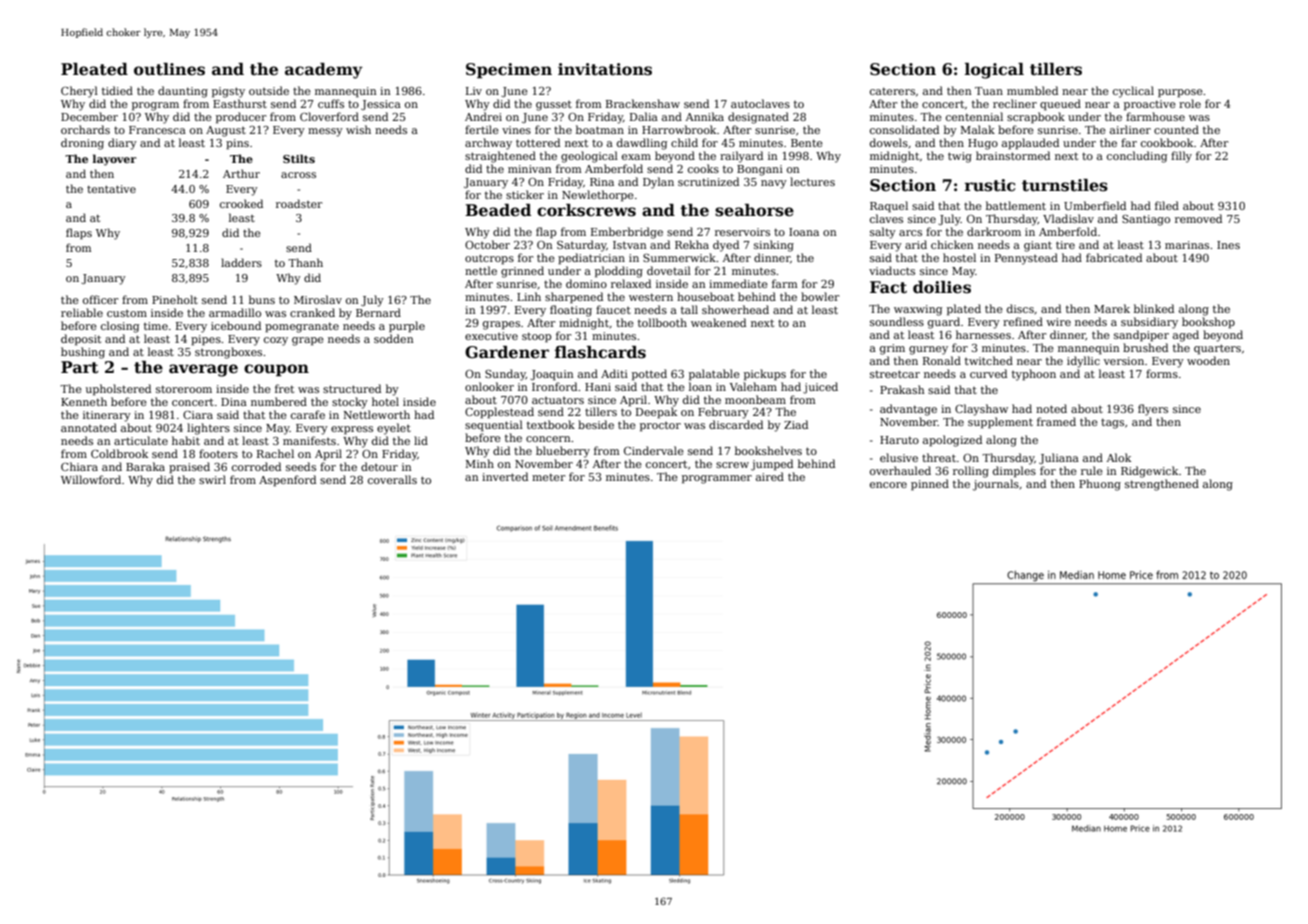  I want to click on inverted, so click(505, 476).
